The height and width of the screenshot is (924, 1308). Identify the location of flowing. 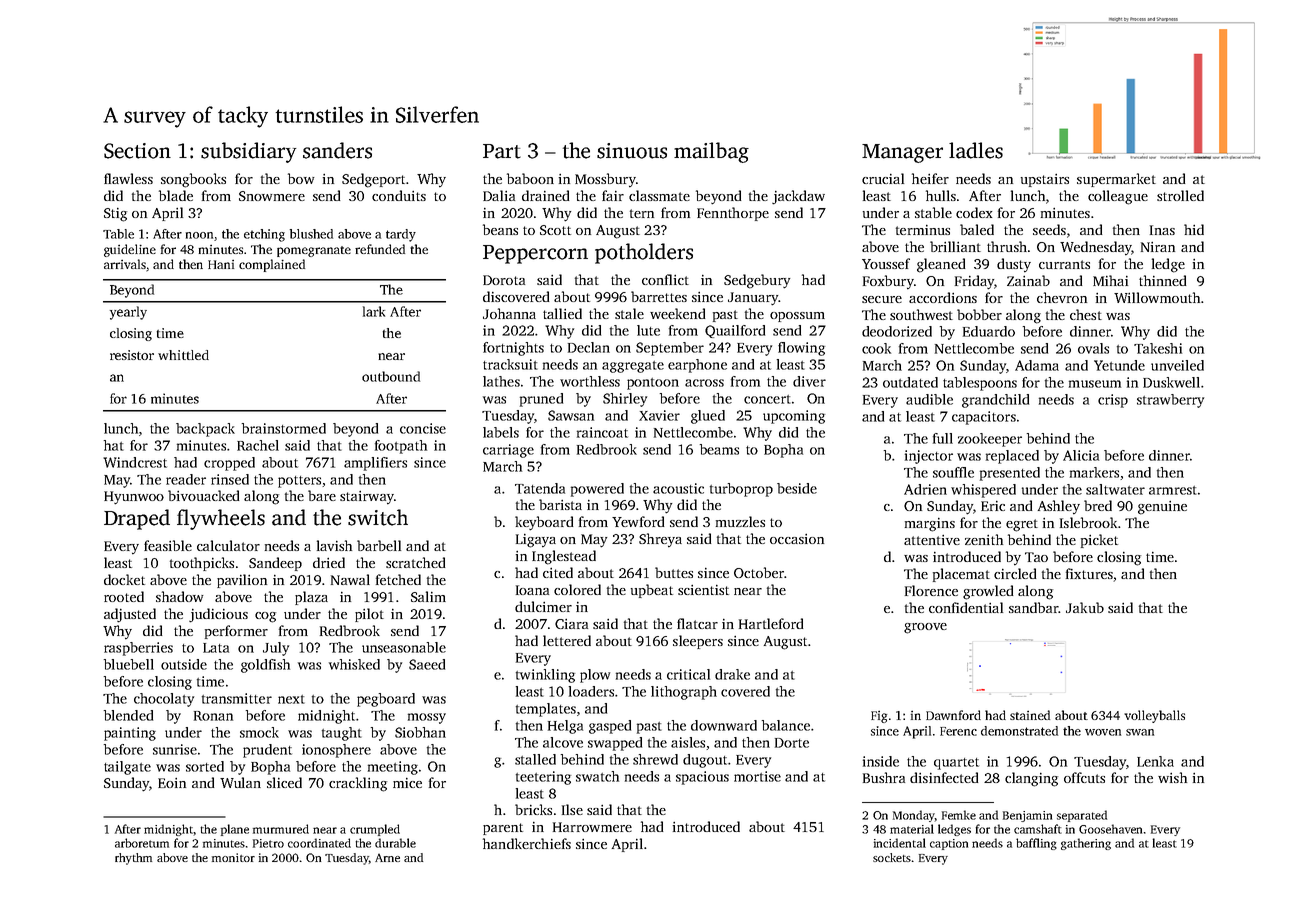
(801, 349).
